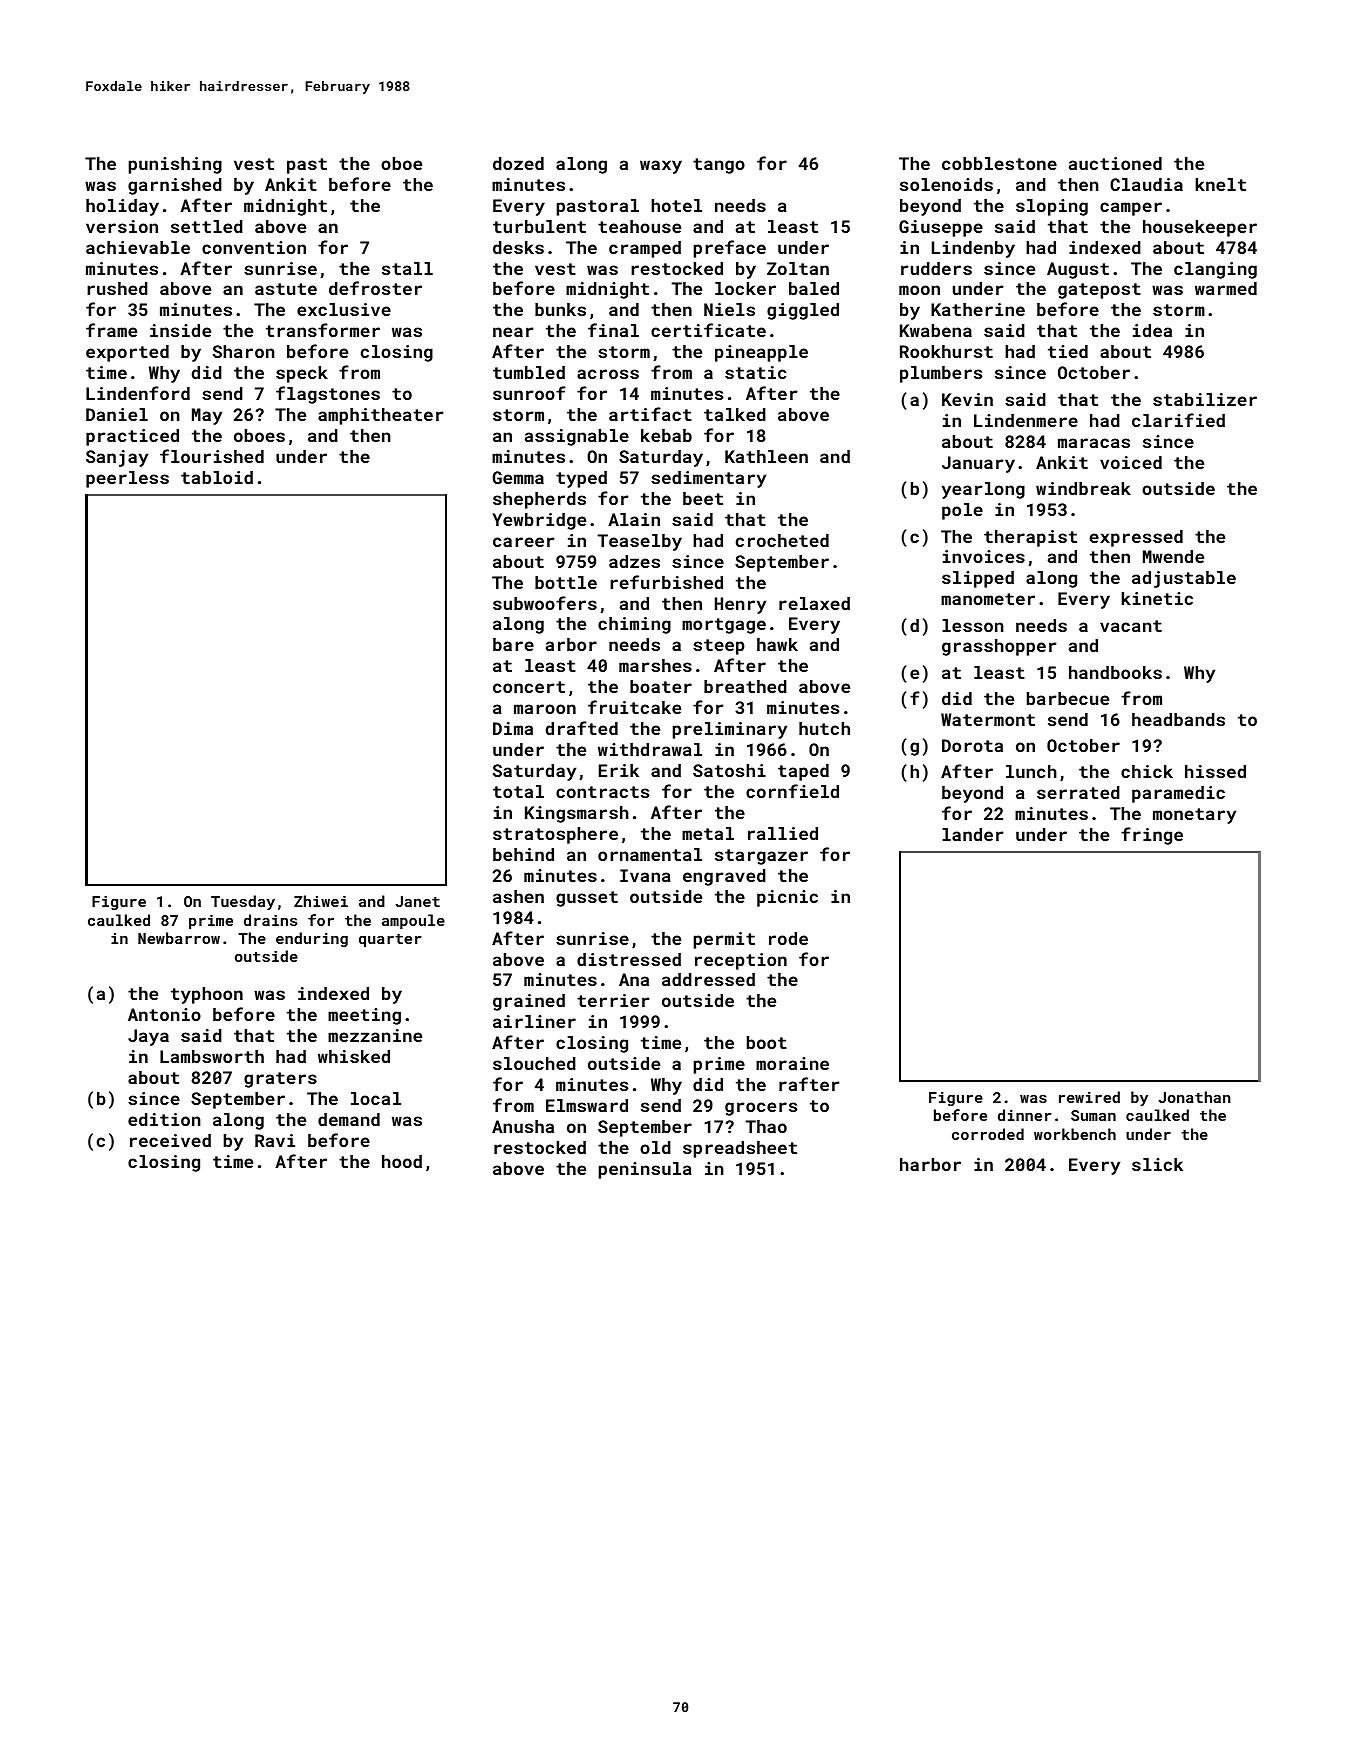 The image size is (1346, 1742). I want to click on received, so click(170, 1140).
